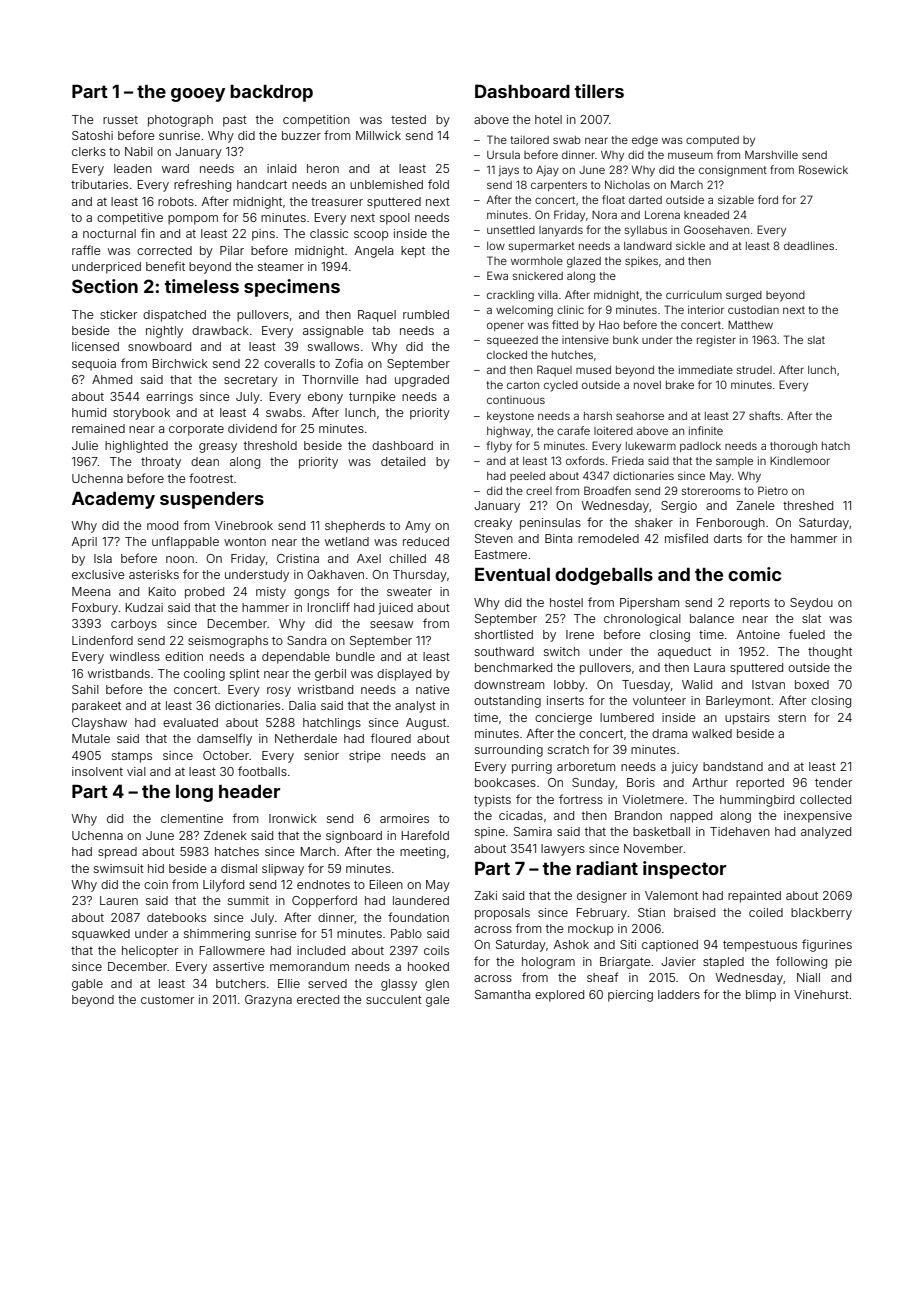  What do you see at coordinates (408, 119) in the page?
I see `tested` at bounding box center [408, 119].
